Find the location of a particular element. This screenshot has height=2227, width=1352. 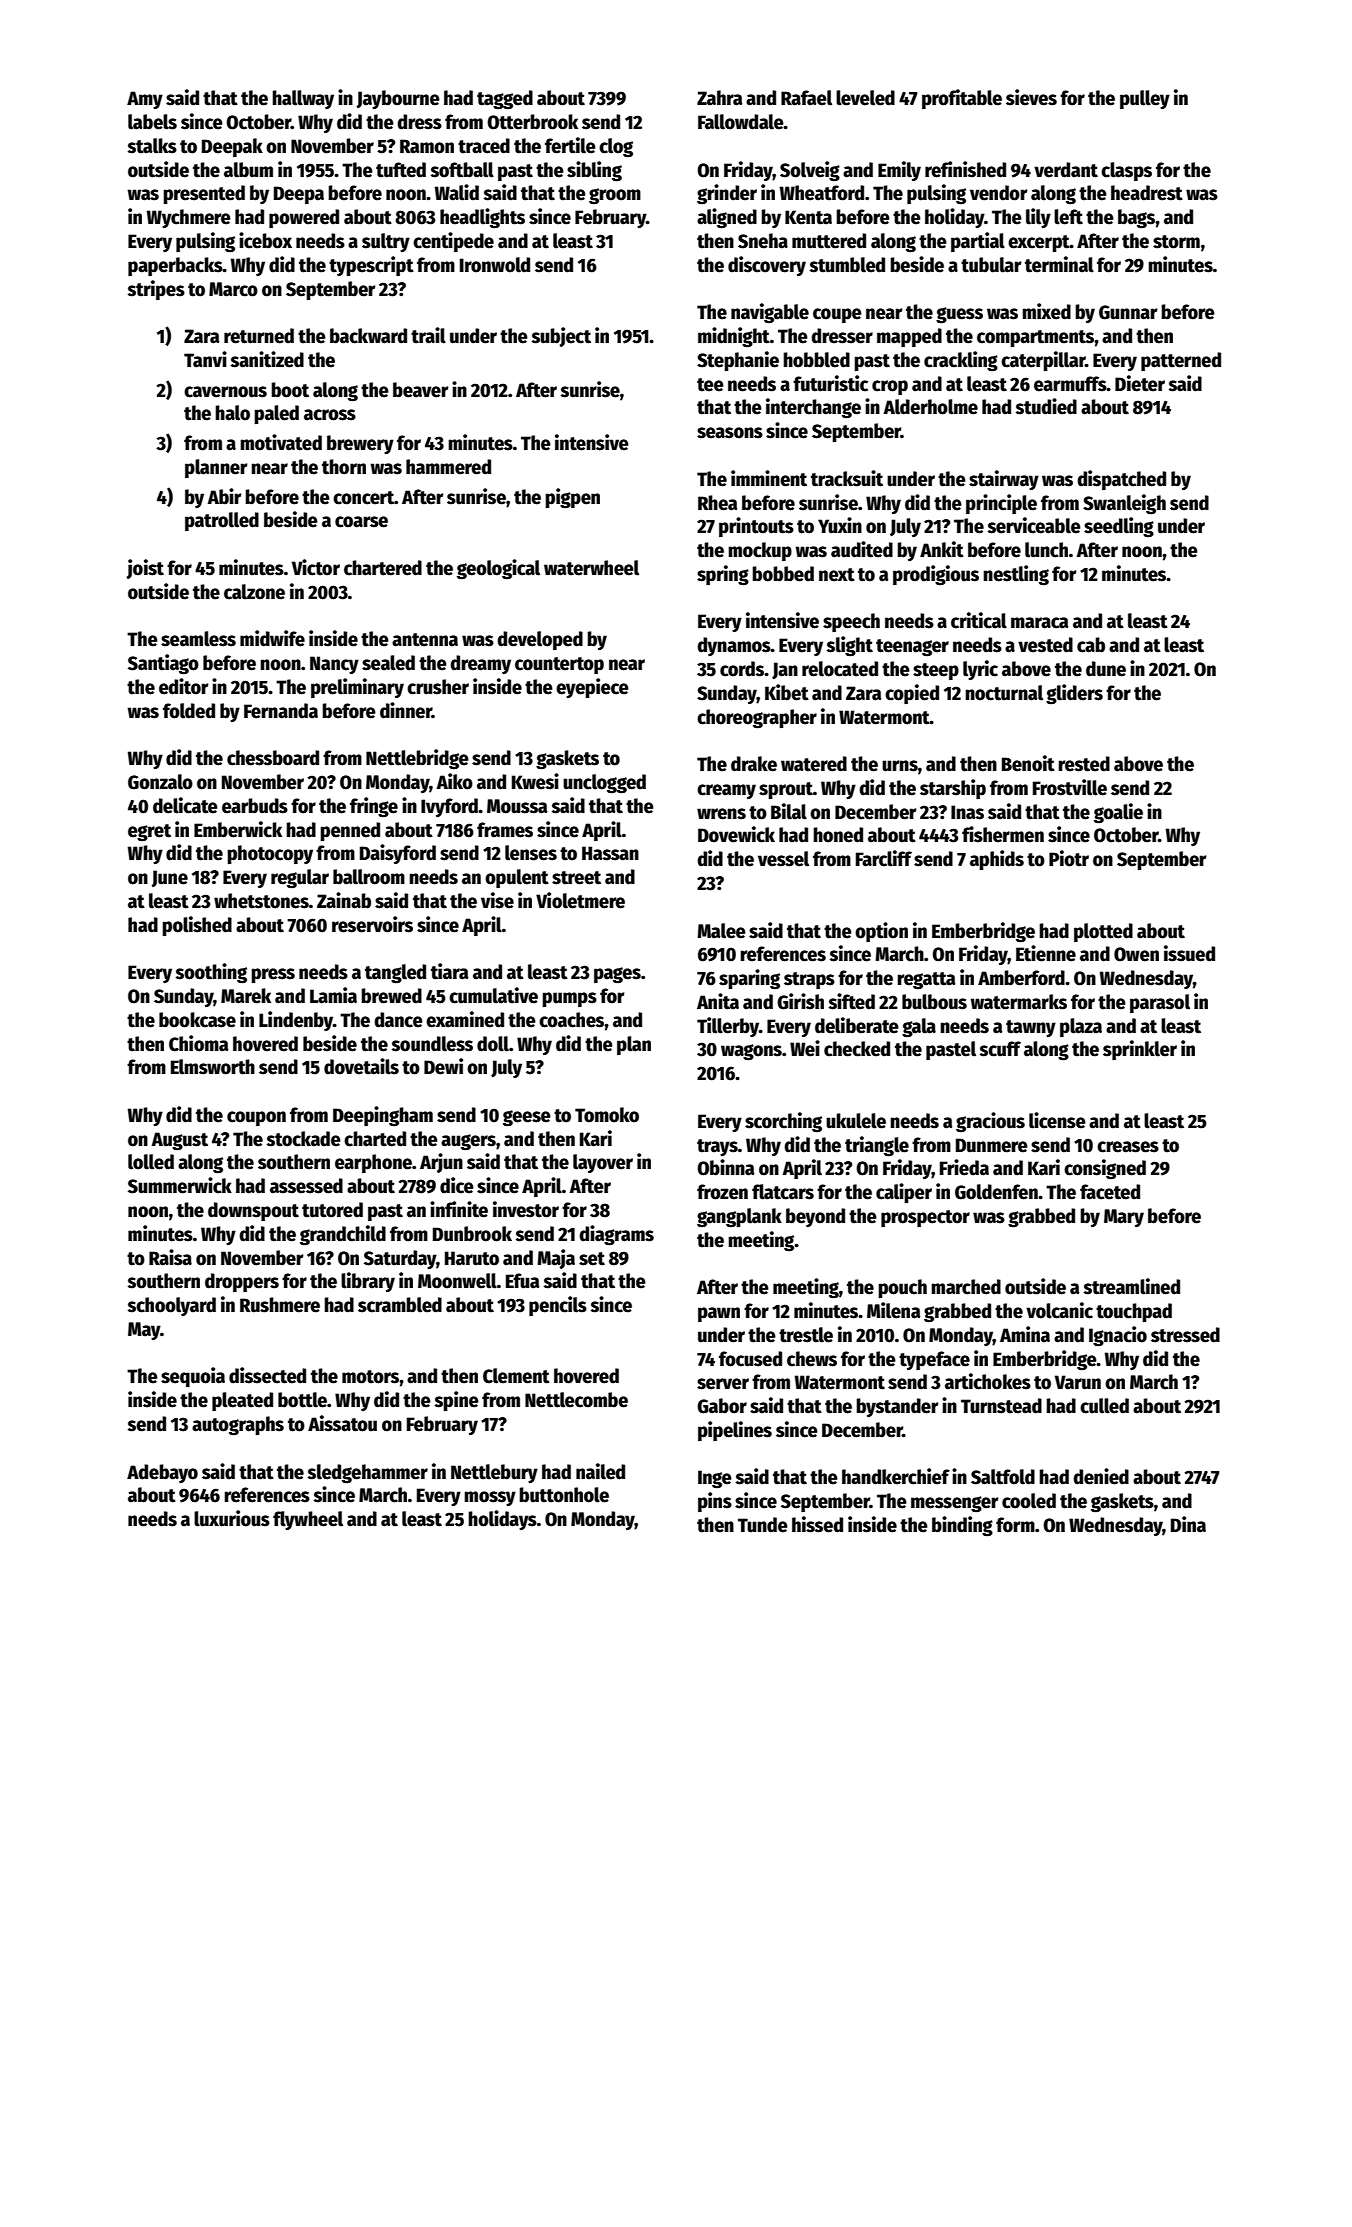

Varun is located at coordinates (1078, 1382).
